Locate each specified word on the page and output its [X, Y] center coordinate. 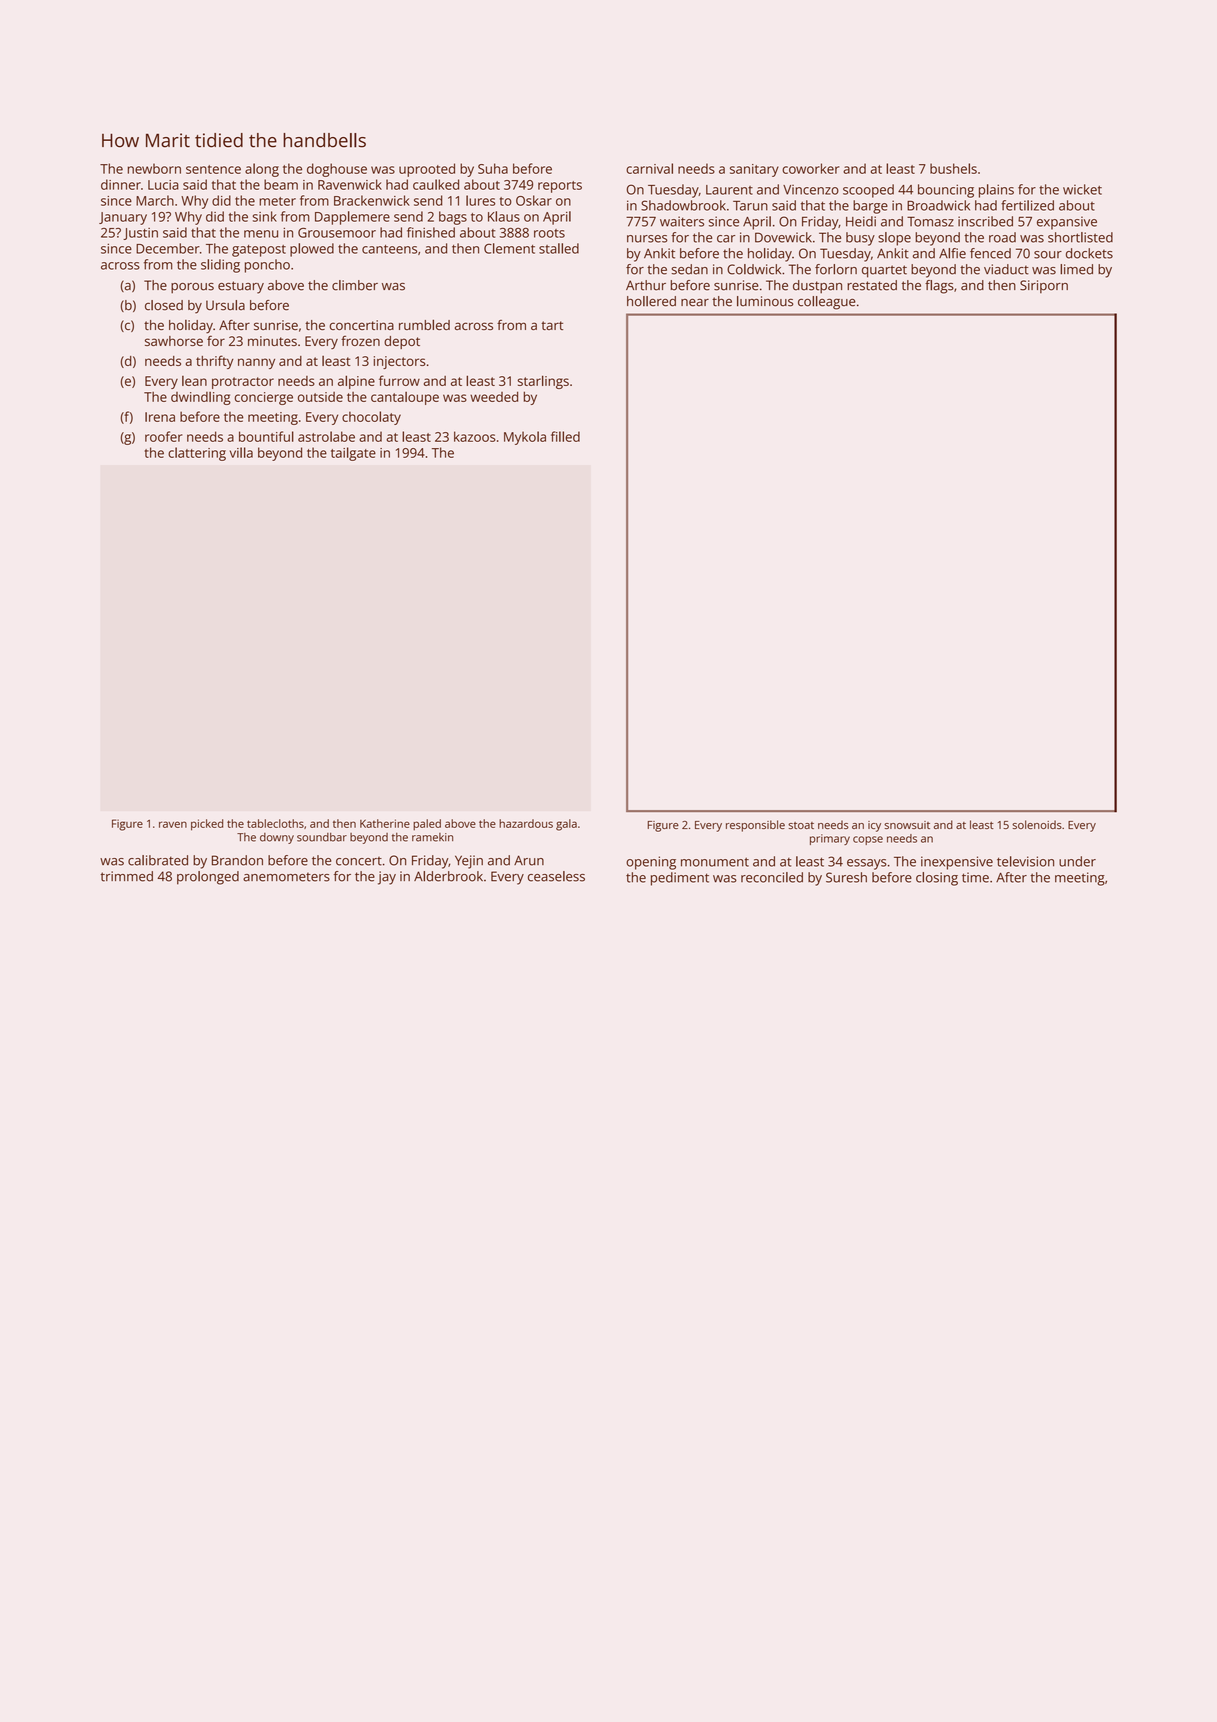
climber [355, 285]
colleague [827, 303]
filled [565, 436]
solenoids [1037, 824]
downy [277, 838]
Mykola [525, 438]
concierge [263, 398]
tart [552, 325]
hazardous [526, 823]
